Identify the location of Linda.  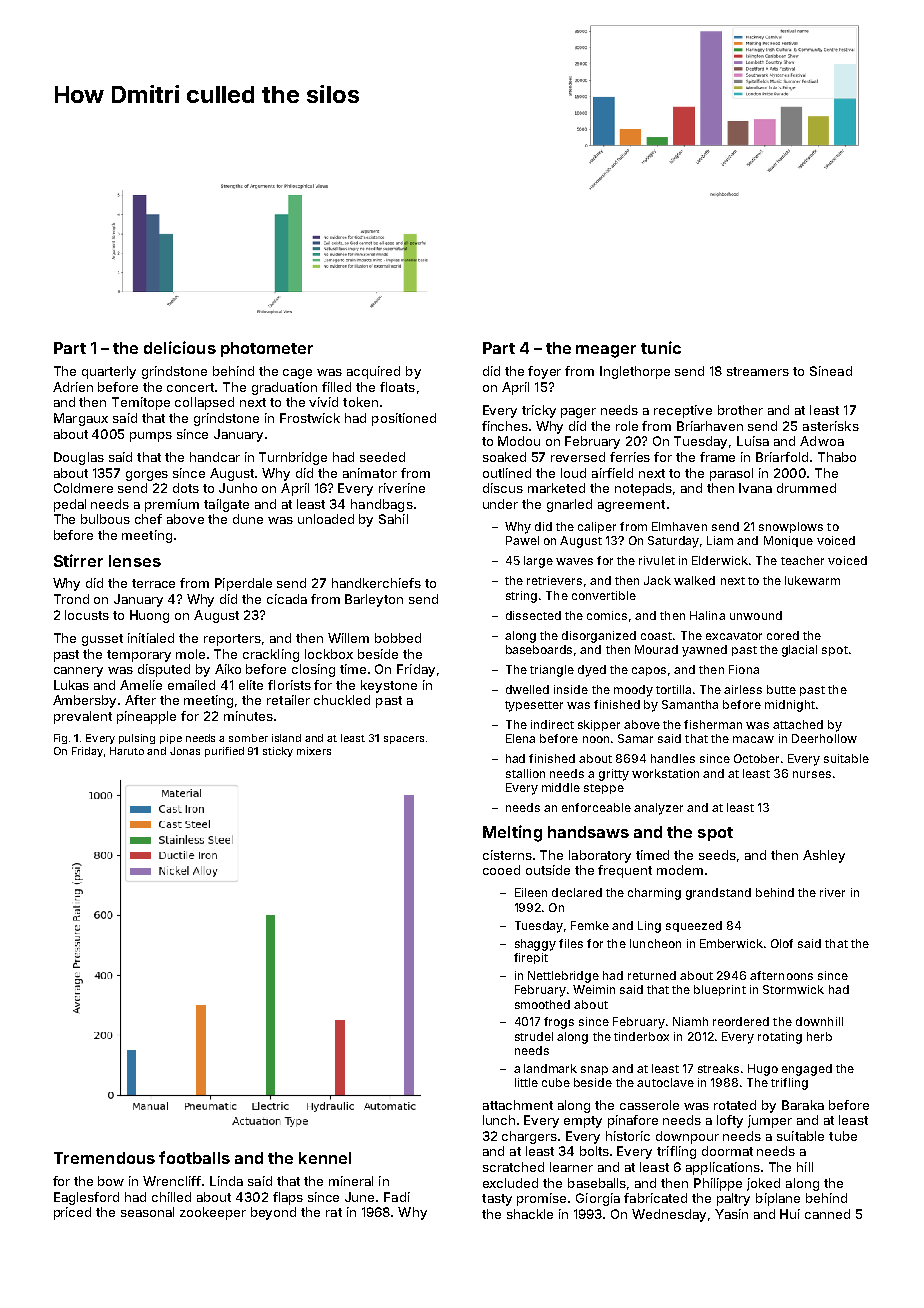
(226, 1181).
